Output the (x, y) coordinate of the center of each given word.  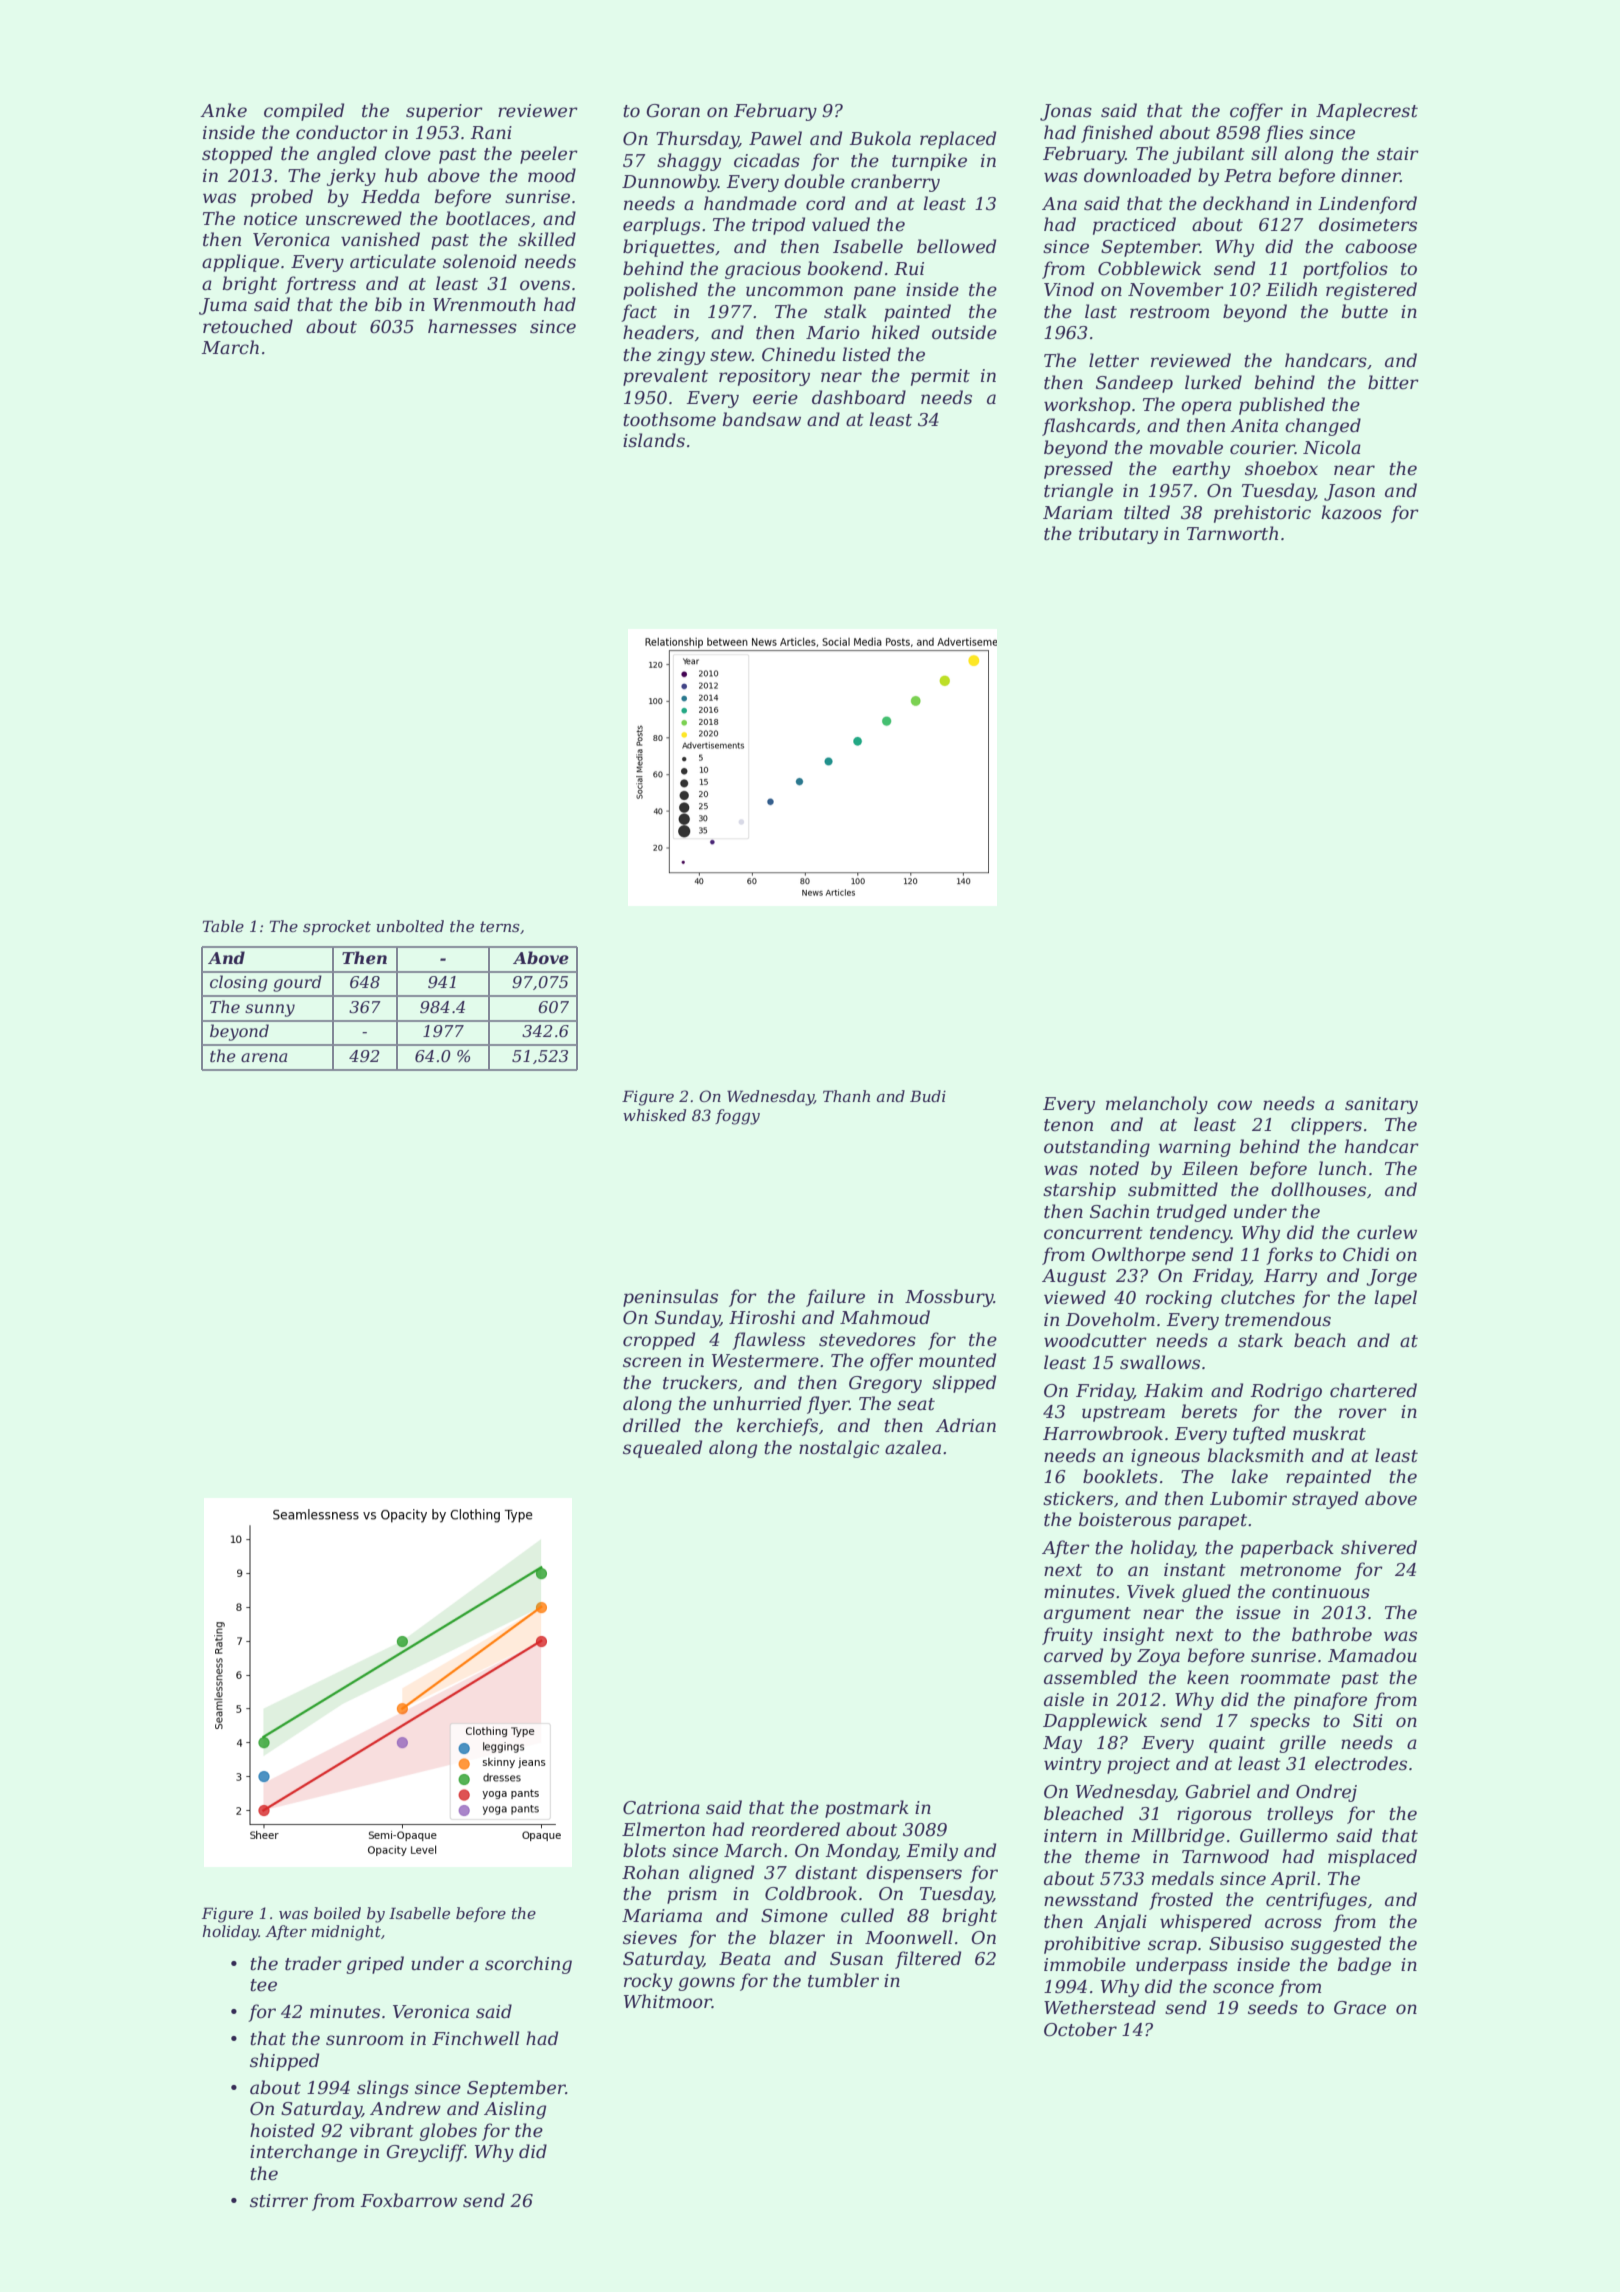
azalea (913, 1447)
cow (1234, 1105)
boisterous (1125, 1519)
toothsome (669, 419)
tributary (1118, 535)
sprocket (337, 927)
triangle (1078, 492)
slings (383, 2089)
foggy (737, 1117)
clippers (1326, 1126)
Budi (928, 1096)
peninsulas (670, 1298)
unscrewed (354, 218)
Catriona (661, 1808)
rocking (1179, 1299)
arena (264, 1057)
